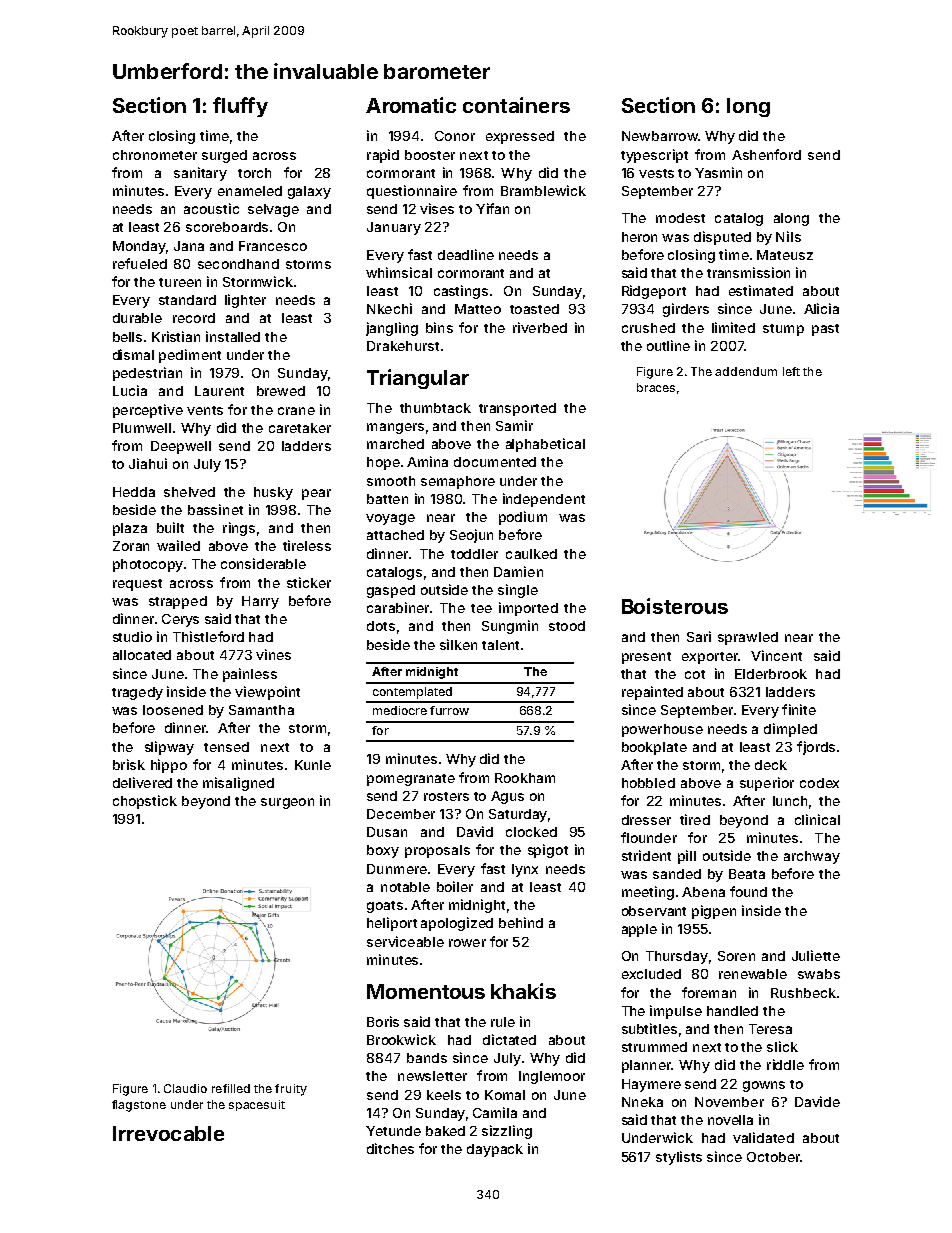 Image resolution: width=952 pixels, height=1233 pixels. I want to click on Ashenford, so click(766, 154).
